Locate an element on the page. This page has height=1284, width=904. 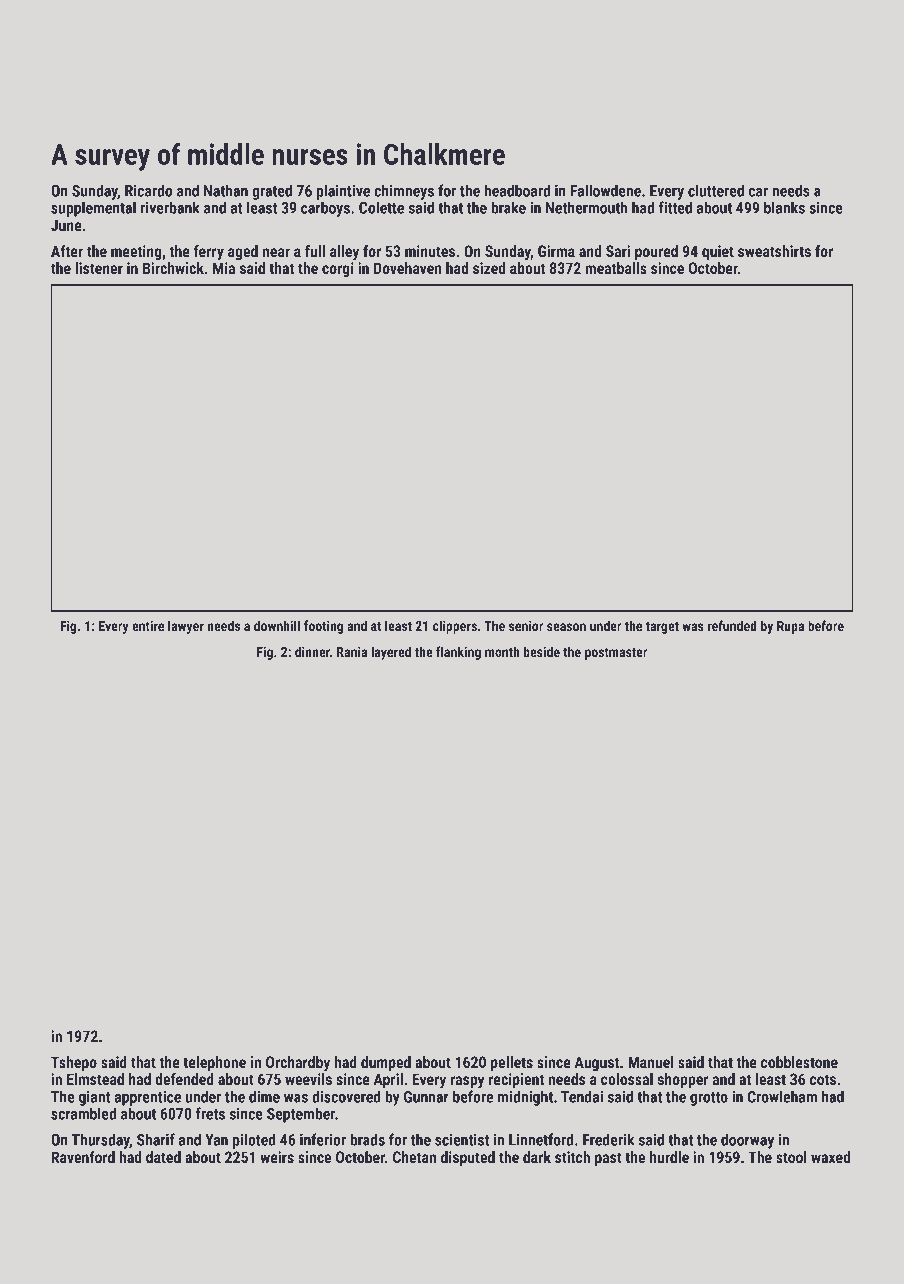
pellets is located at coordinates (512, 1063).
